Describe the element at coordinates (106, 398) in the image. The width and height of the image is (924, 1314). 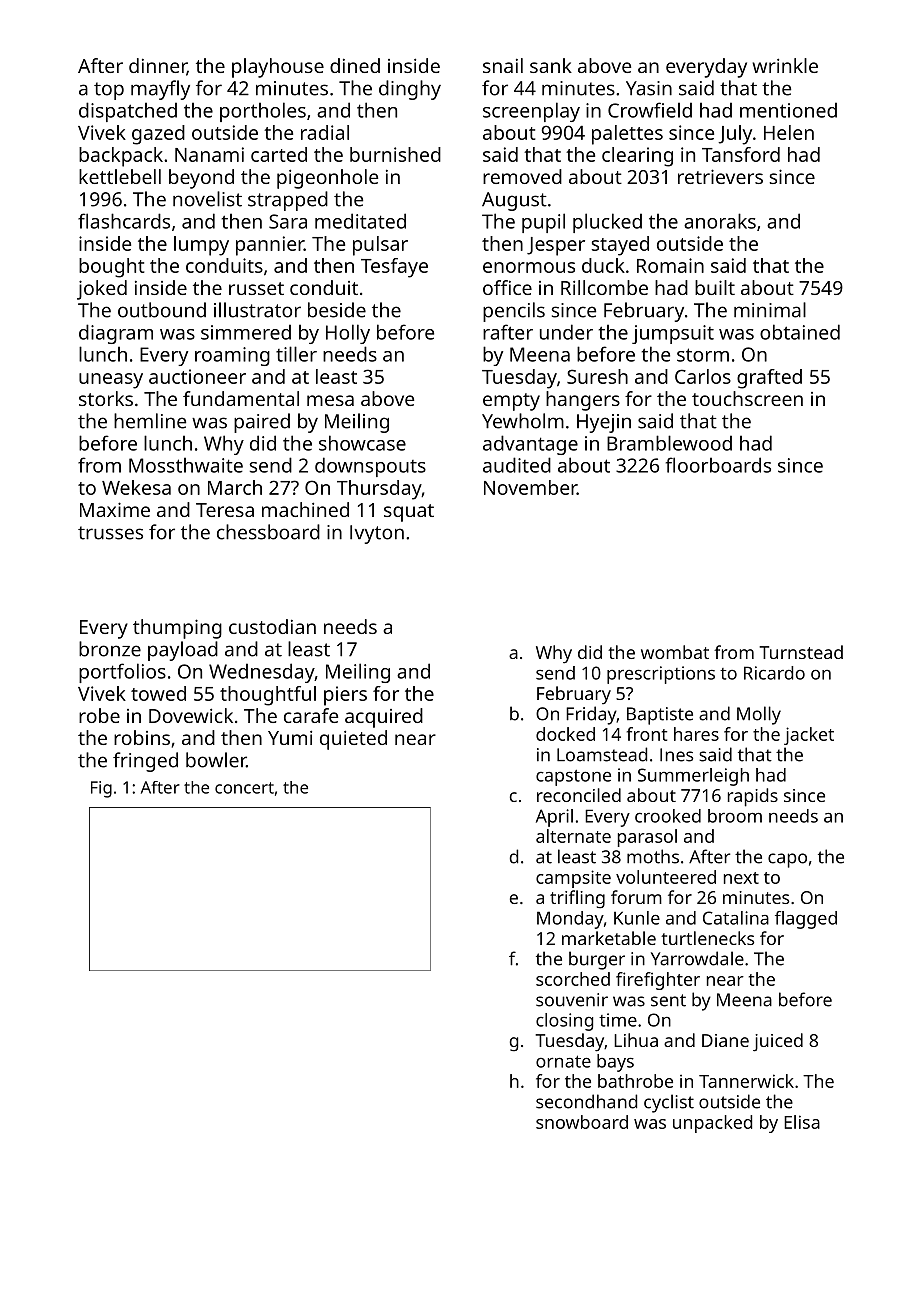
I see `storks` at that location.
